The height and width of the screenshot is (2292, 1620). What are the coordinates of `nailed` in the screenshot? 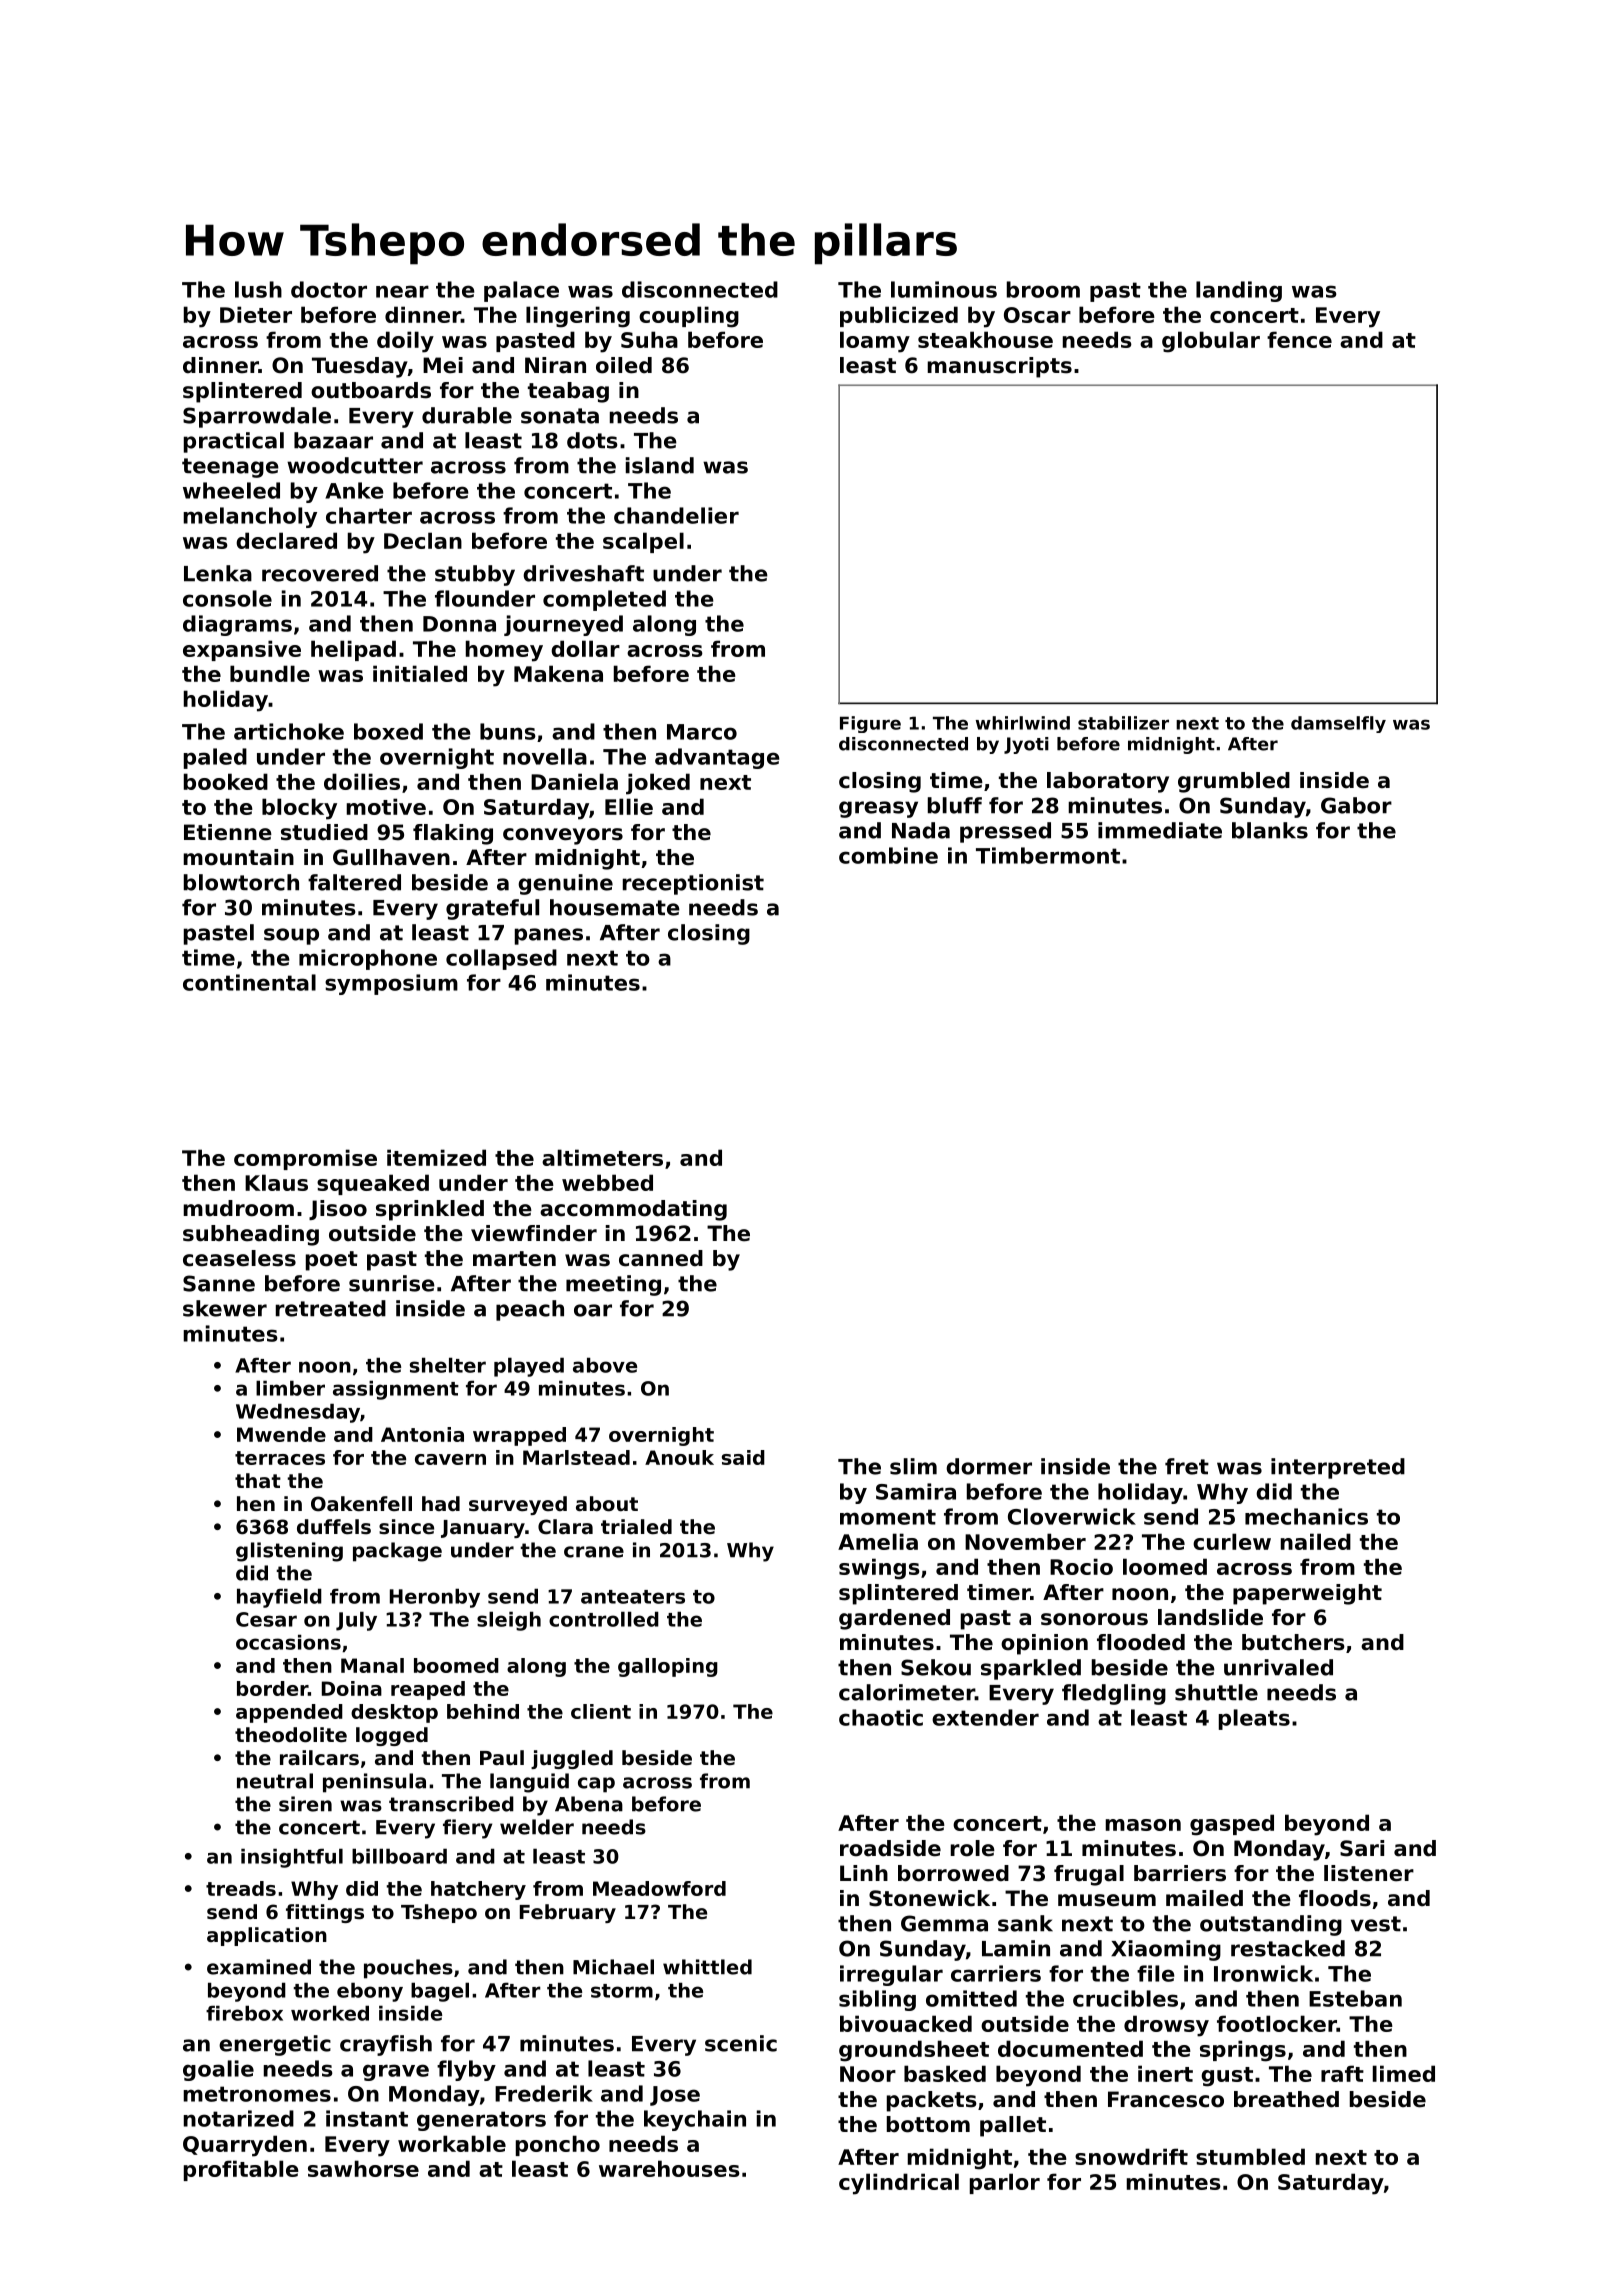 It's located at (1316, 1541).
